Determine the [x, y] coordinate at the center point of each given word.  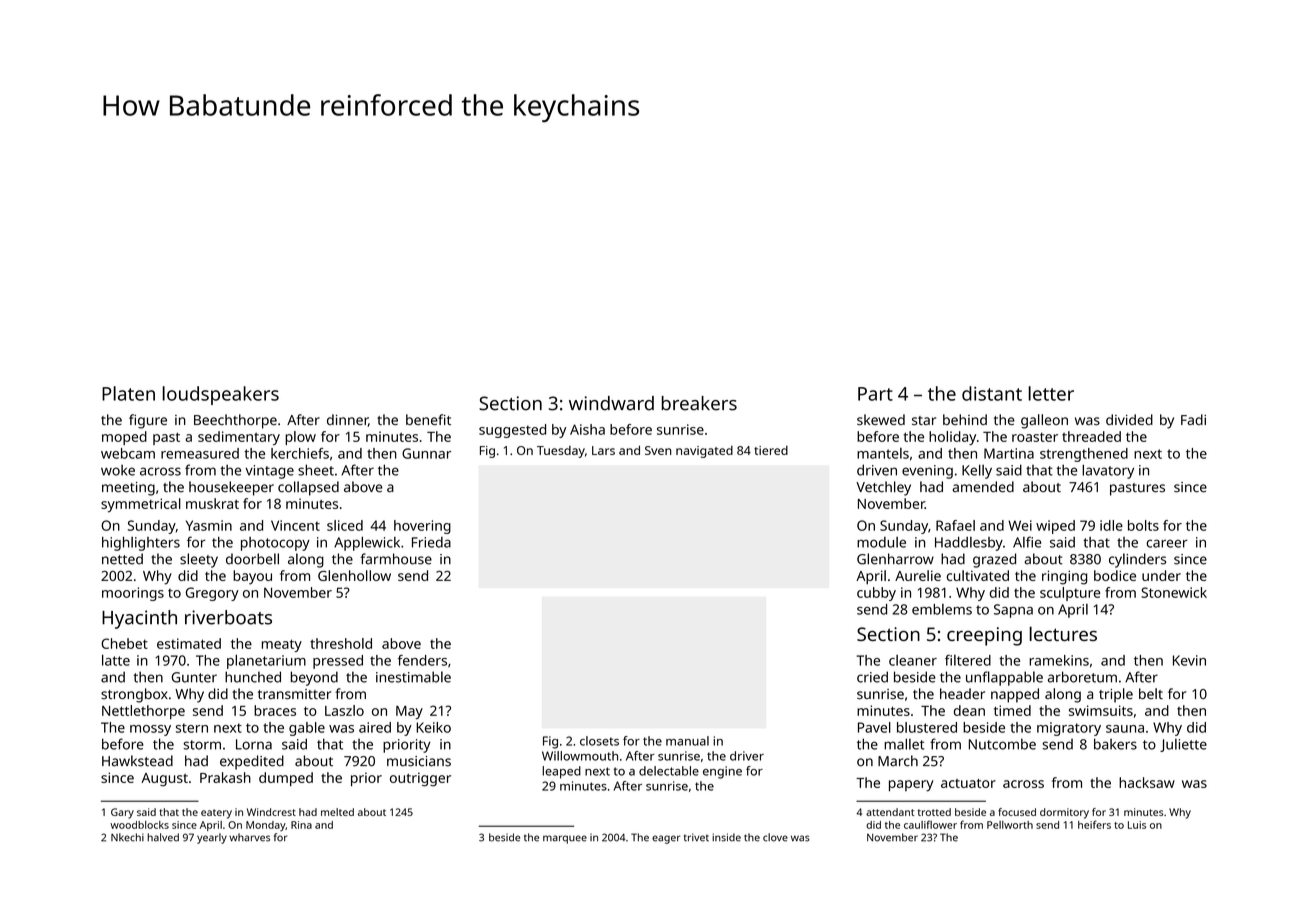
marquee [565, 839]
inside [726, 837]
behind [965, 419]
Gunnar [426, 453]
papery [911, 786]
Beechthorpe [235, 421]
